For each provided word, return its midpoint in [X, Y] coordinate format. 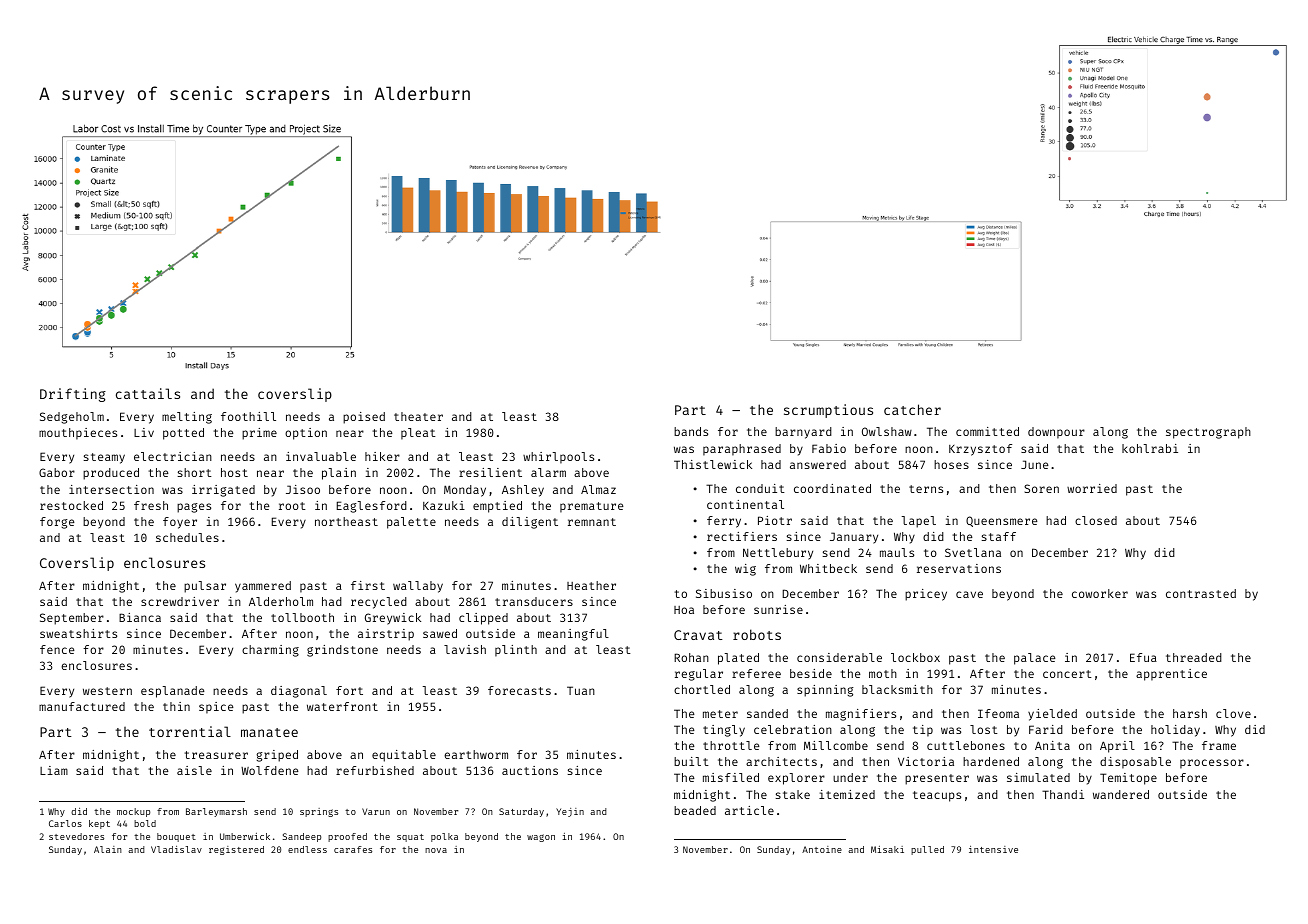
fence [57, 649]
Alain [108, 849]
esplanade [173, 692]
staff [999, 536]
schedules [187, 537]
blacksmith [897, 689]
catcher [912, 409]
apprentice [1171, 675]
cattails [148, 393]
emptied [497, 507]
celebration [793, 729]
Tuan [581, 690]
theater [418, 416]
